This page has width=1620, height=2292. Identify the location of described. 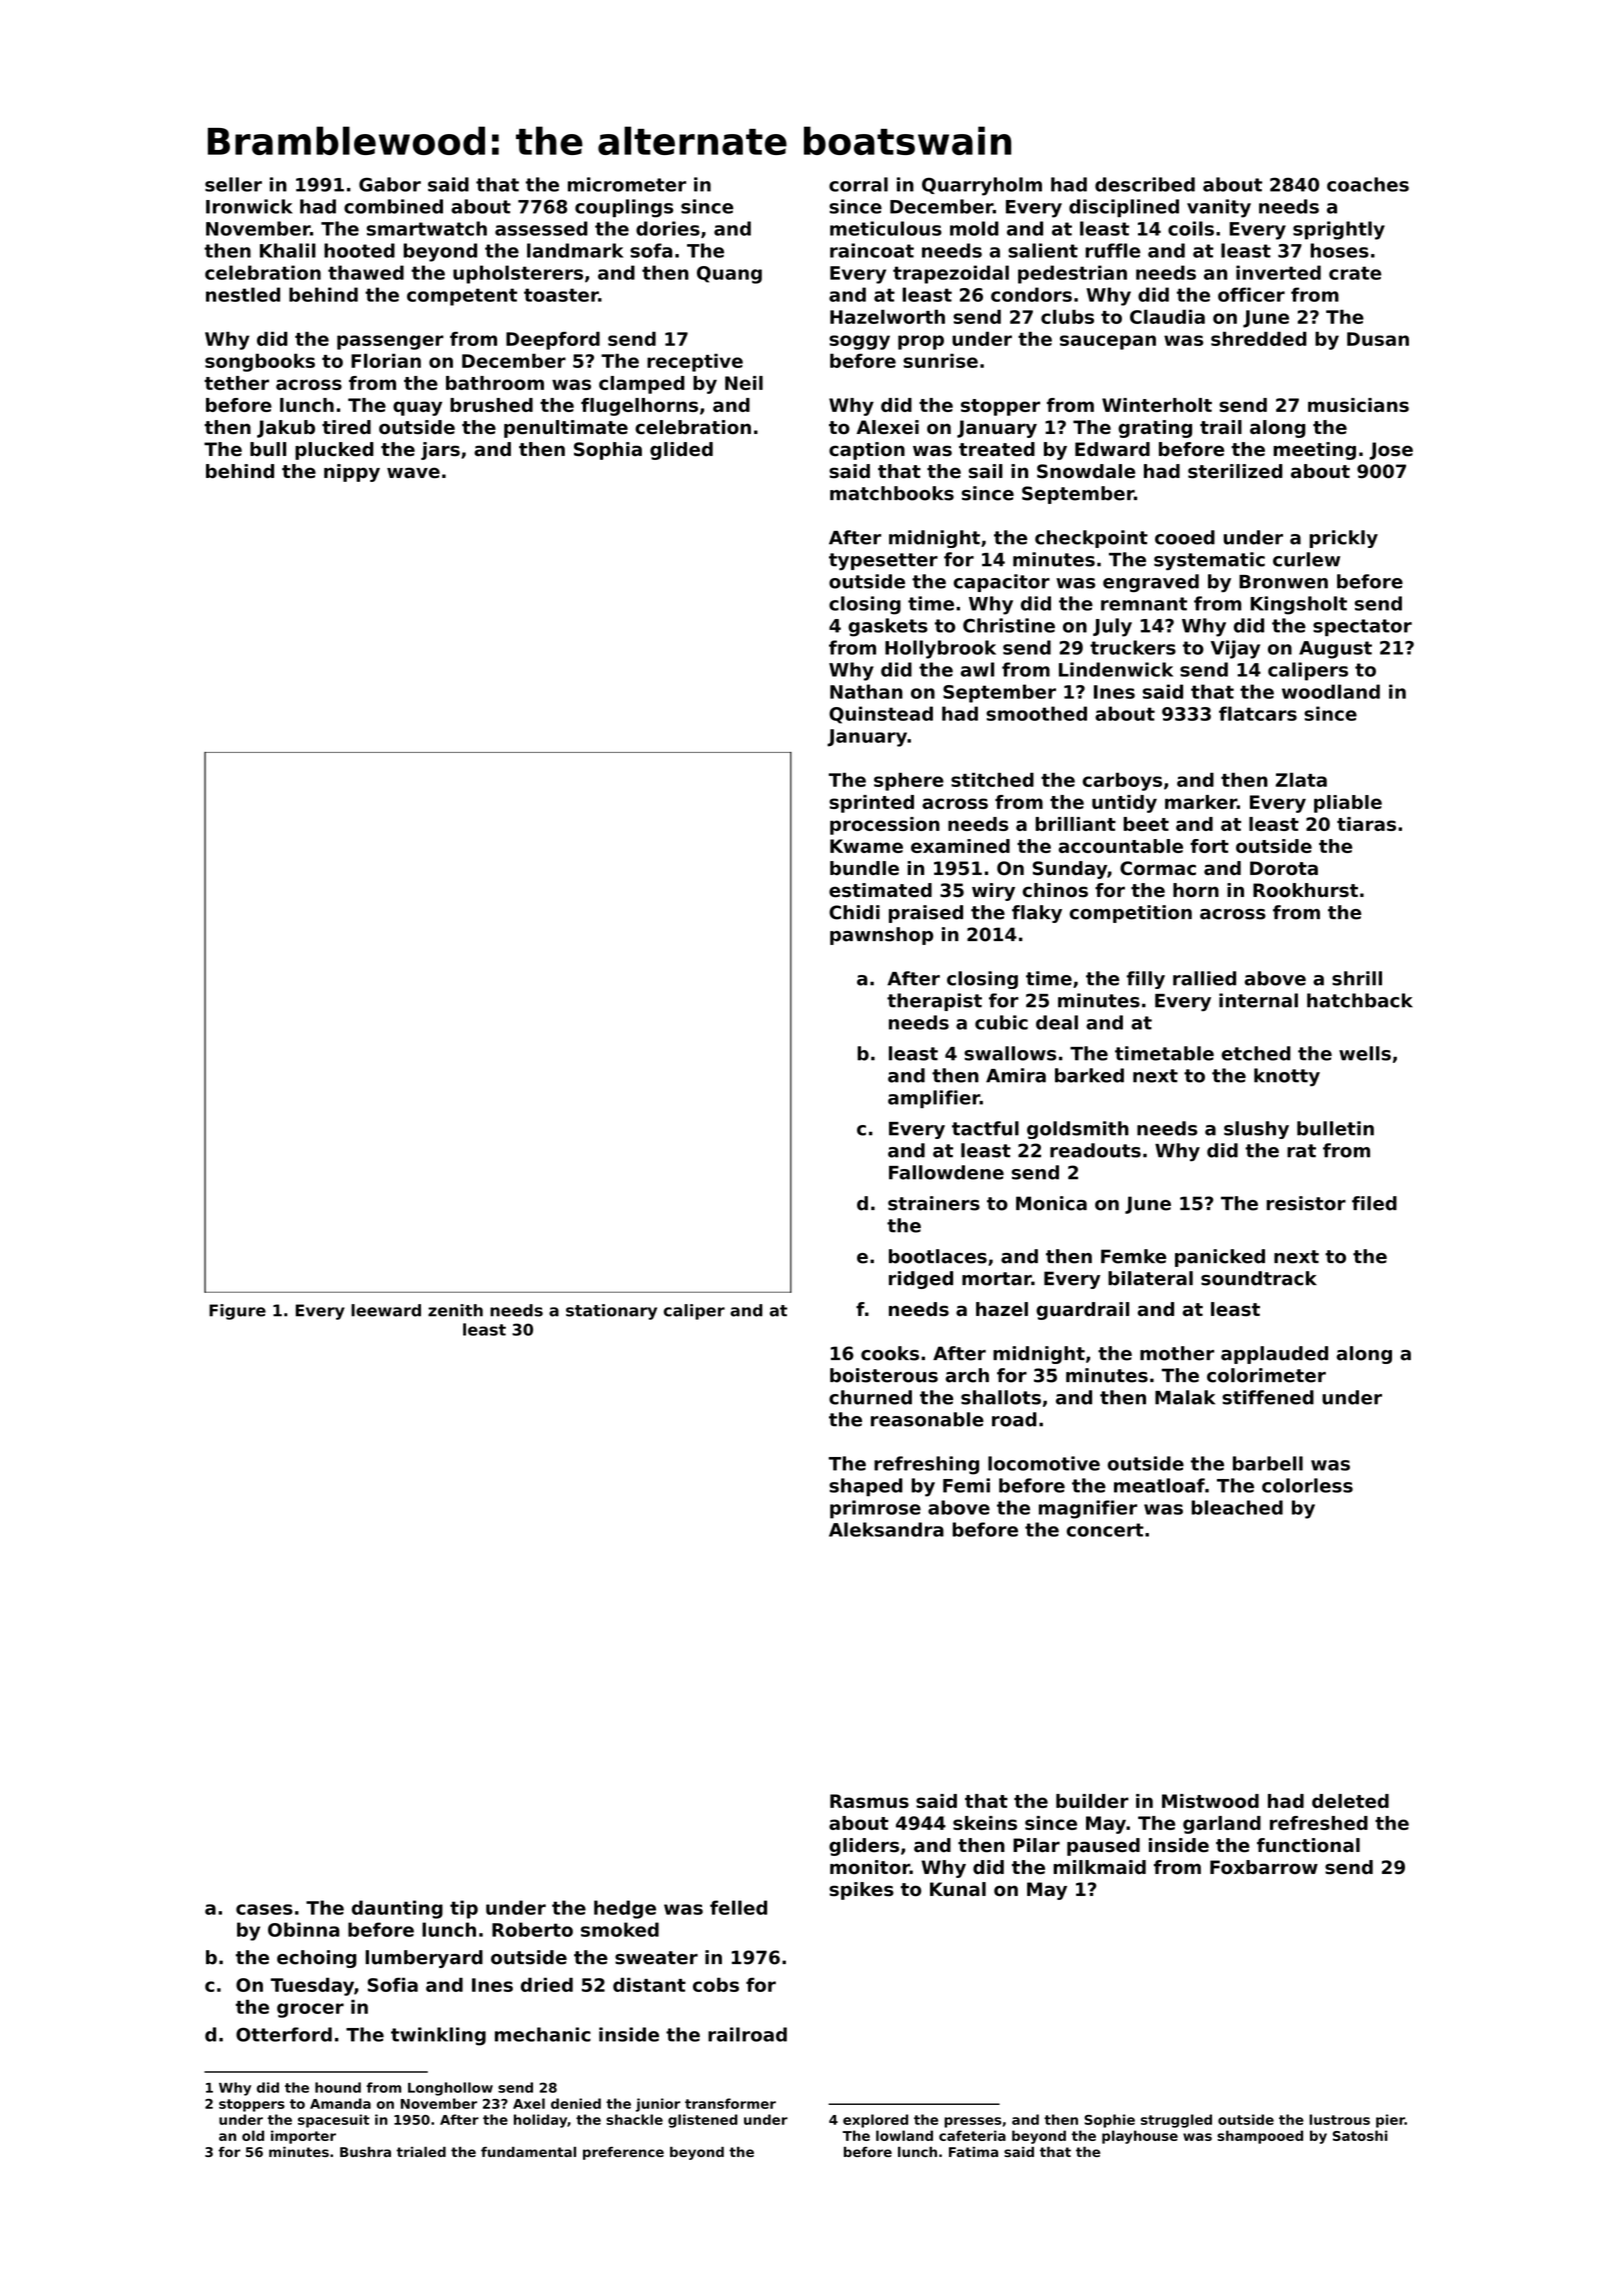
(1145, 184).
